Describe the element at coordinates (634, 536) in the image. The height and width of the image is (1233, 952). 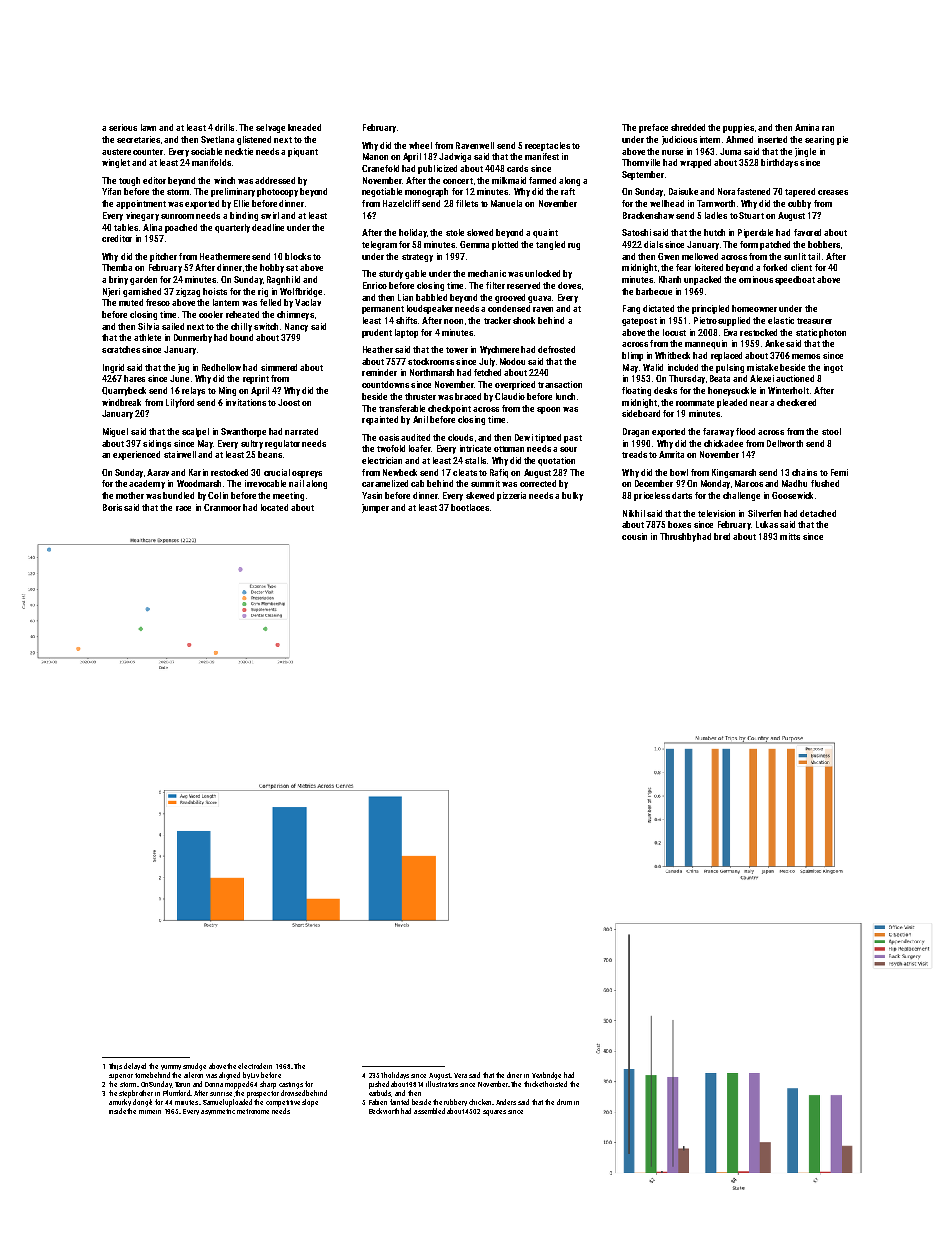
I see `cousin` at that location.
